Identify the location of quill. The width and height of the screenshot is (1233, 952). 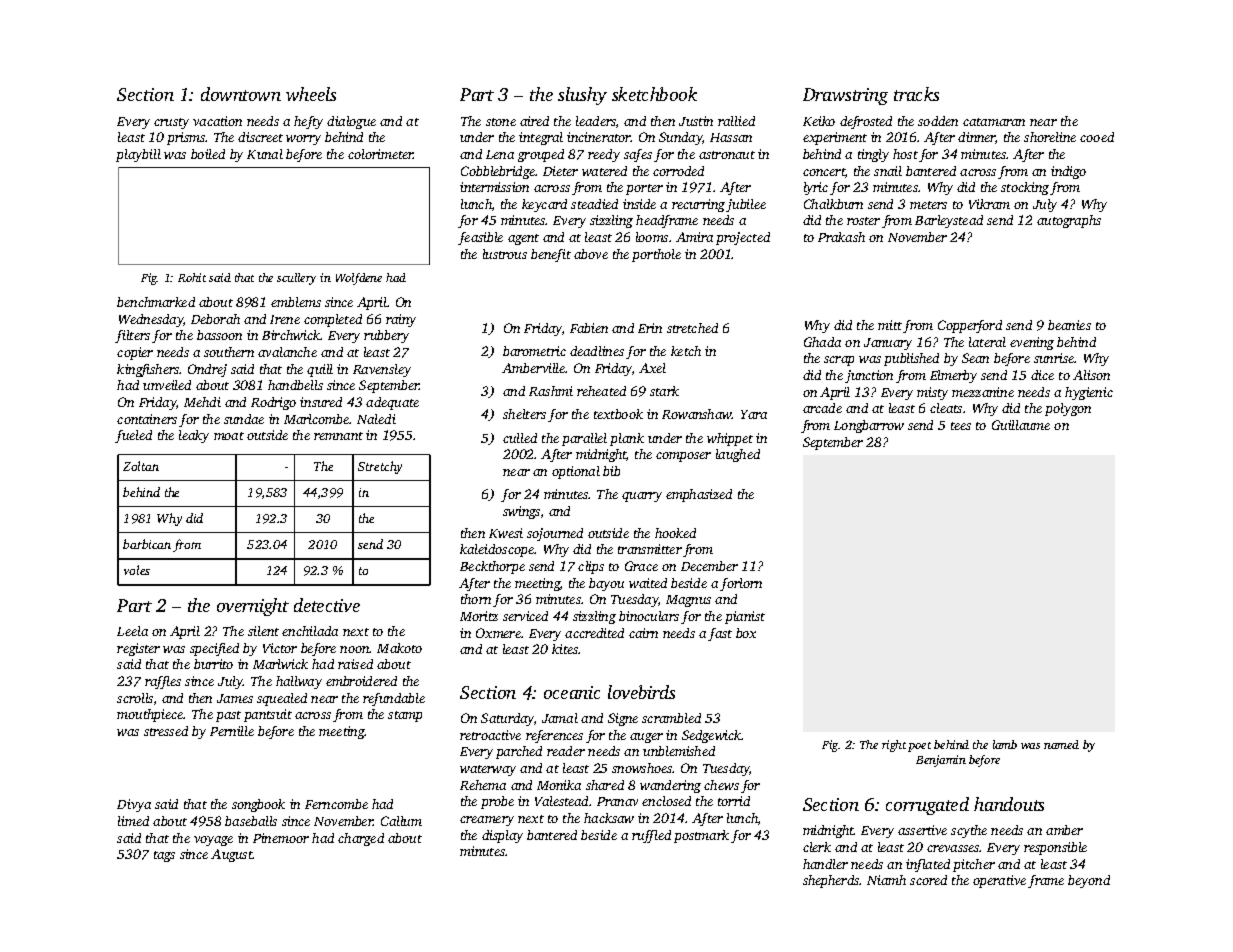
(320, 370).
